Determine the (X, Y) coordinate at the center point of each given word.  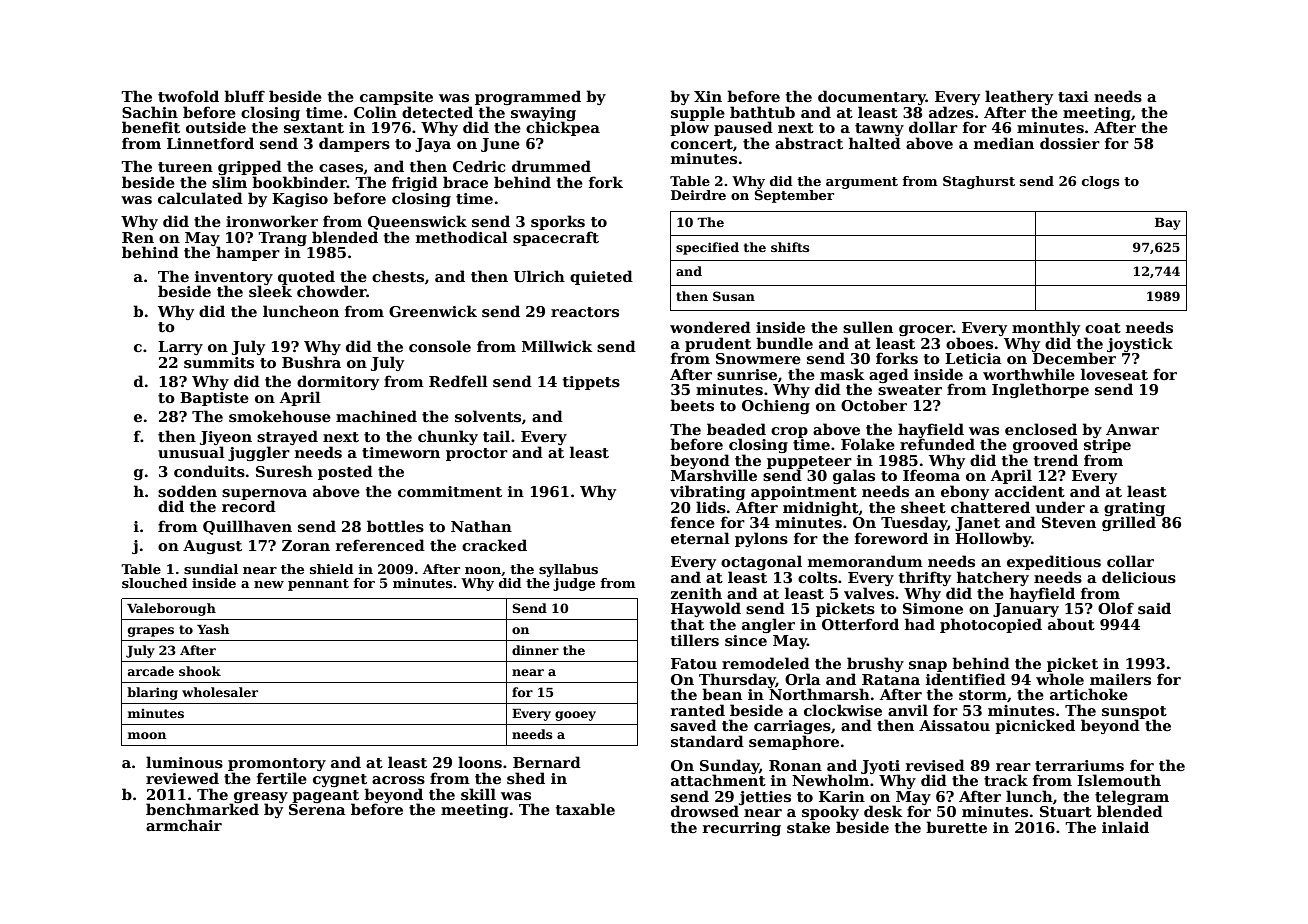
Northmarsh (819, 694)
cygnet (340, 780)
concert (702, 144)
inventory (234, 278)
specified (707, 248)
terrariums (1079, 765)
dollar (933, 127)
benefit (151, 127)
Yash (213, 629)
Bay (1168, 224)
